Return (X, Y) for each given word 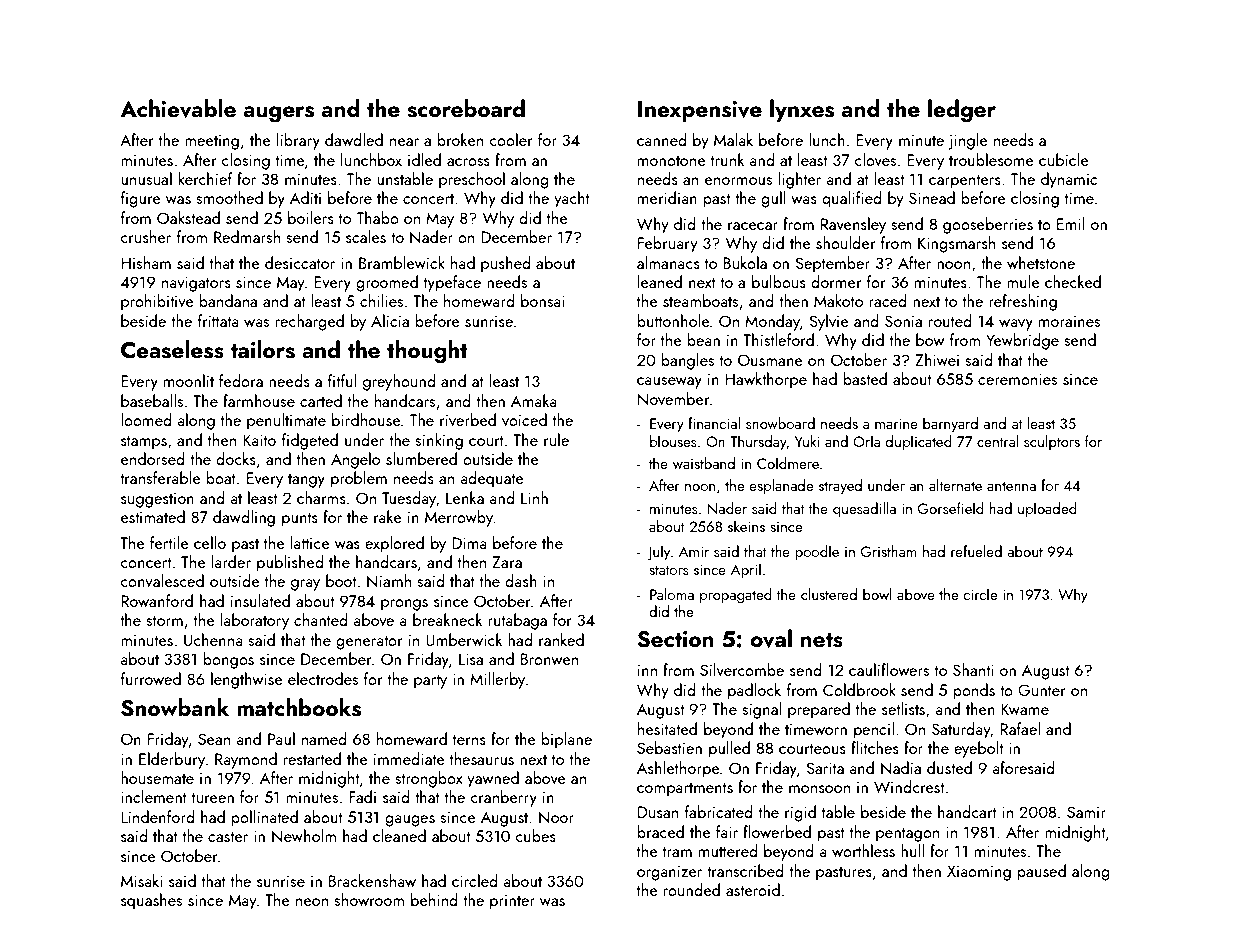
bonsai (543, 300)
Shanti (973, 669)
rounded (692, 889)
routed (950, 320)
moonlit (189, 380)
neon (312, 902)
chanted (321, 619)
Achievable (178, 108)
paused (1041, 872)
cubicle (1063, 159)
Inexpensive (700, 111)
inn (647, 670)
